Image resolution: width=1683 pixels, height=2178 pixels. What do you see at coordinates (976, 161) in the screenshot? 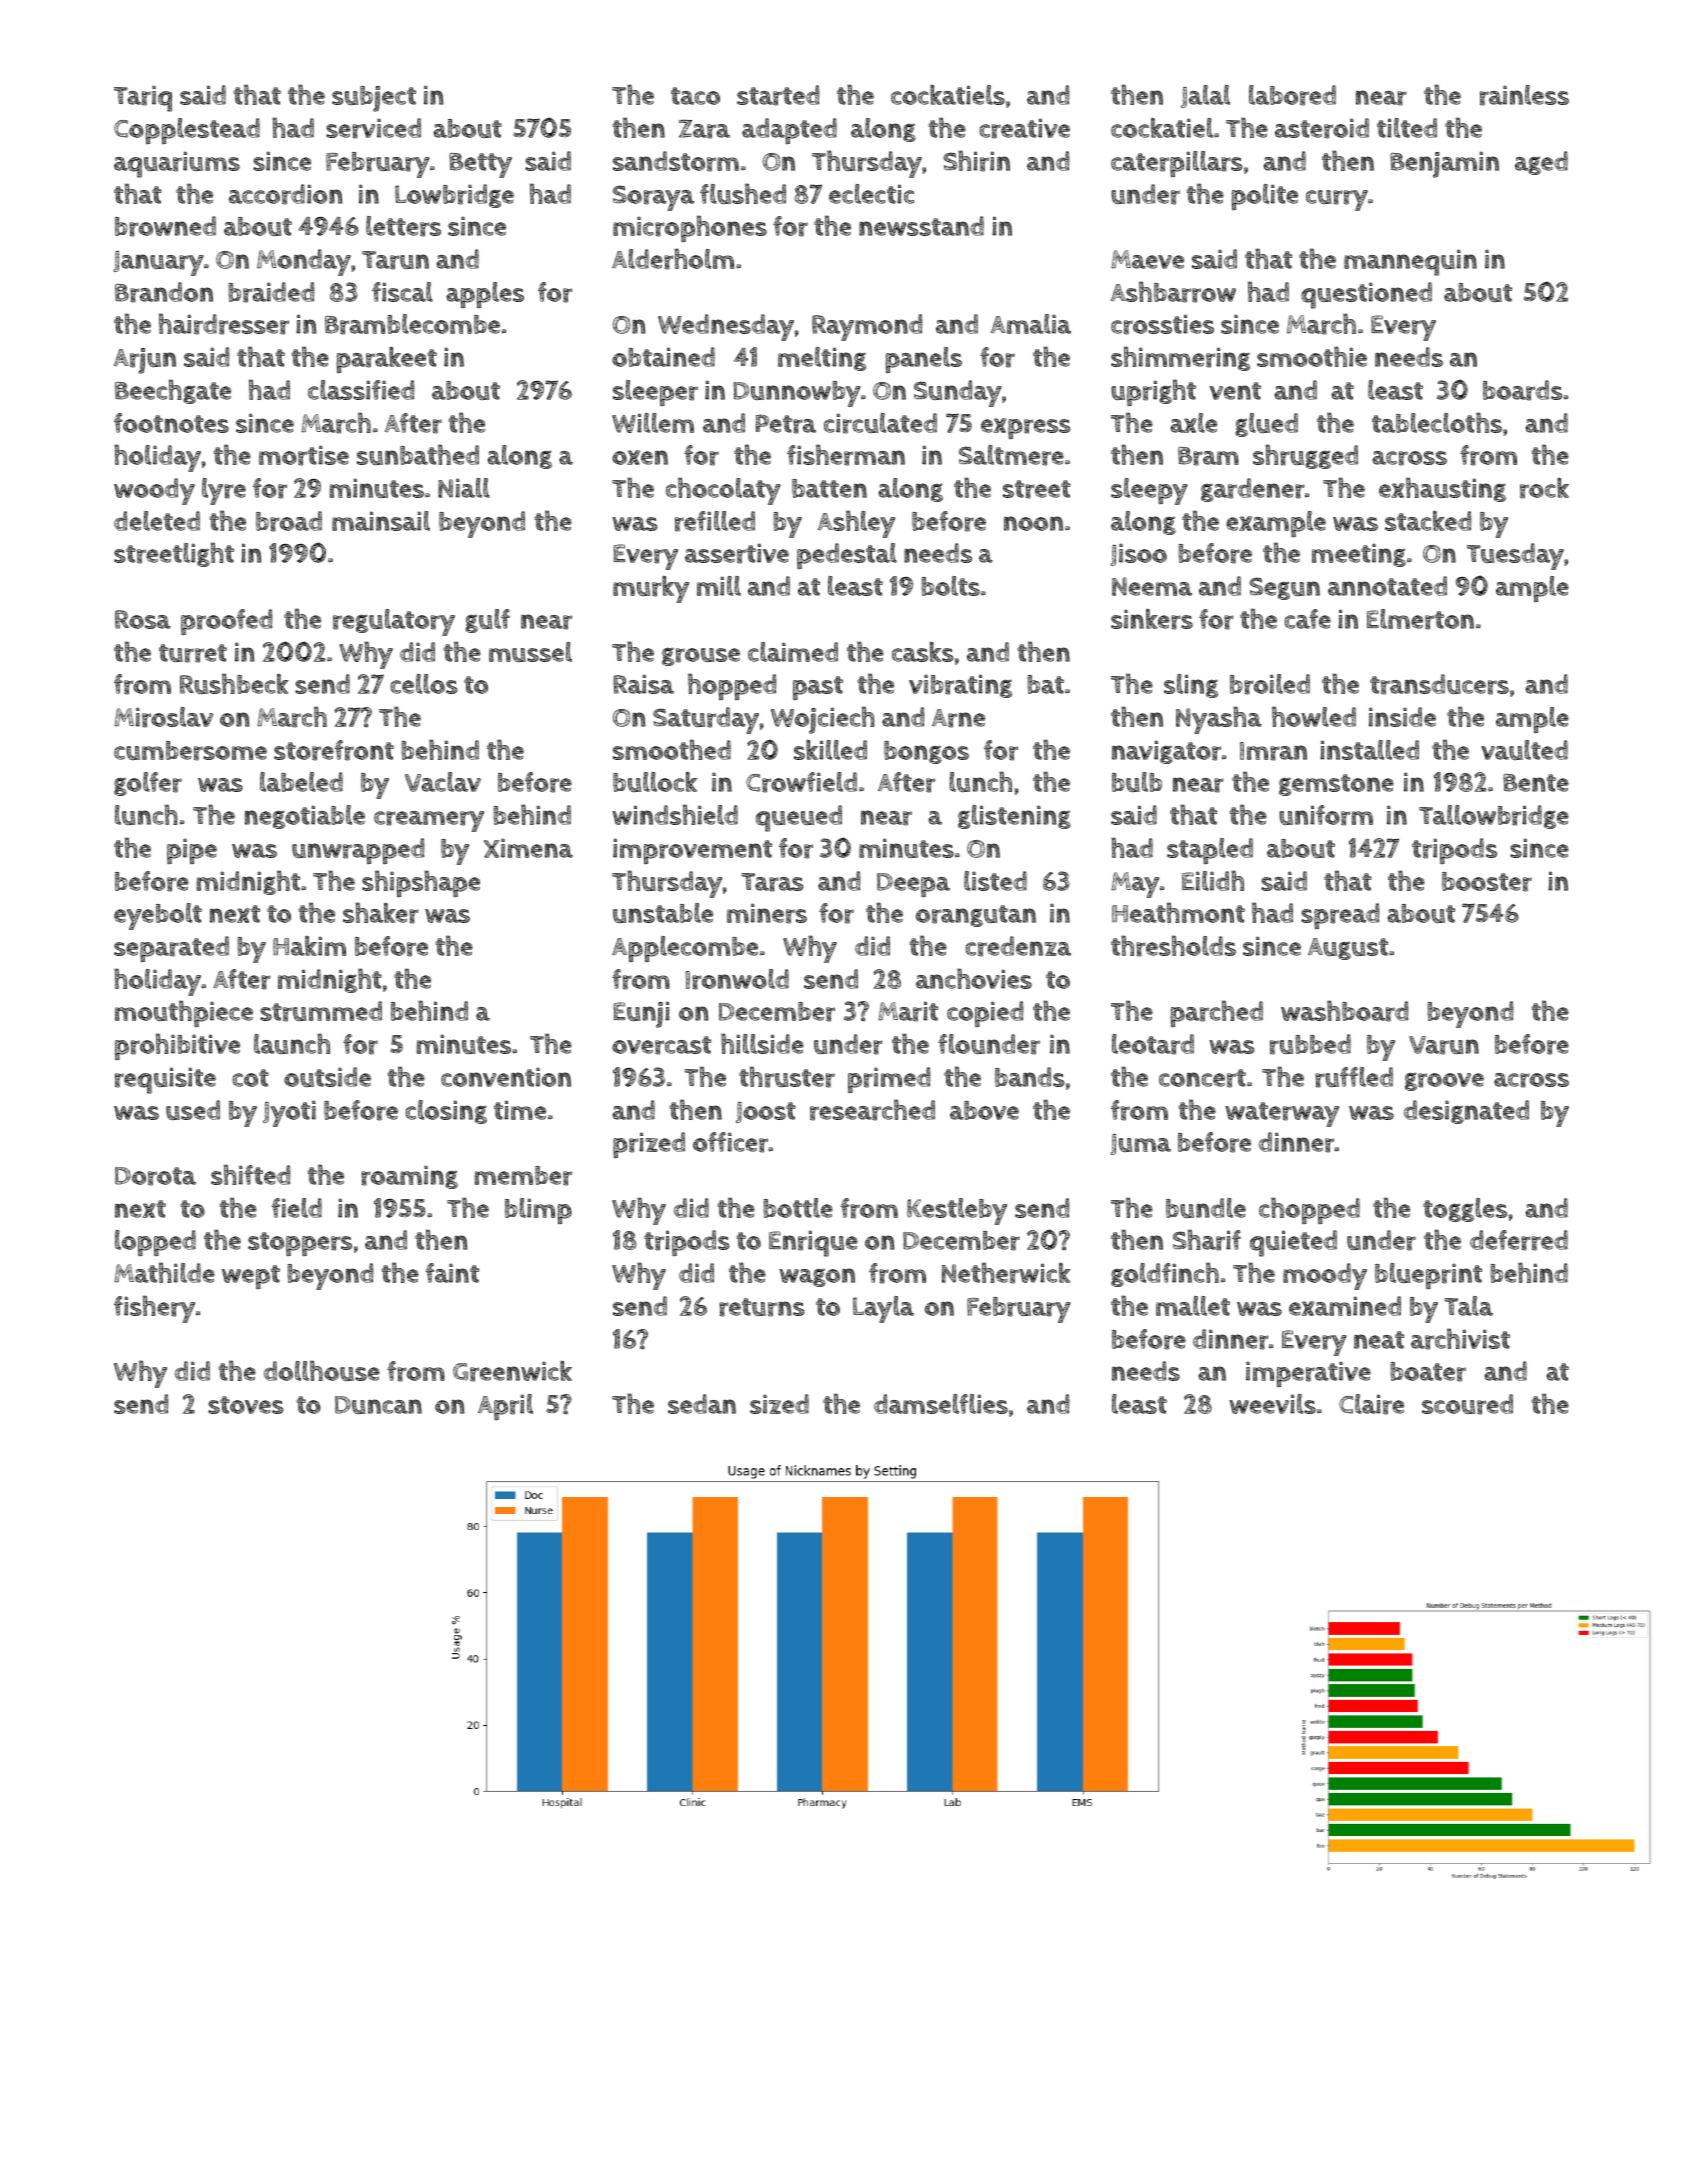
I see `Shirin` at bounding box center [976, 161].
